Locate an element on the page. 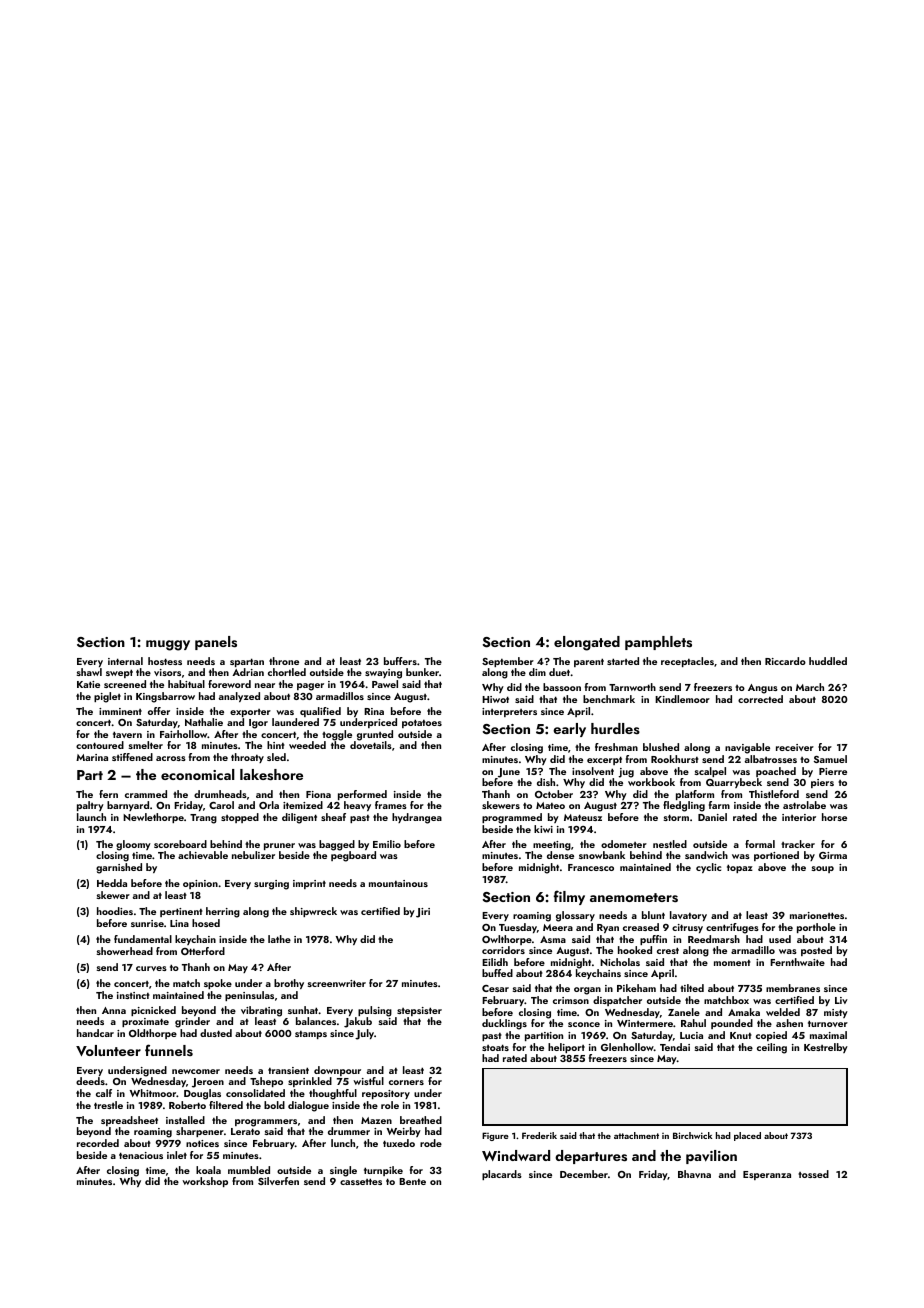 Image resolution: width=924 pixels, height=1308 pixels. September is located at coordinates (508, 662).
